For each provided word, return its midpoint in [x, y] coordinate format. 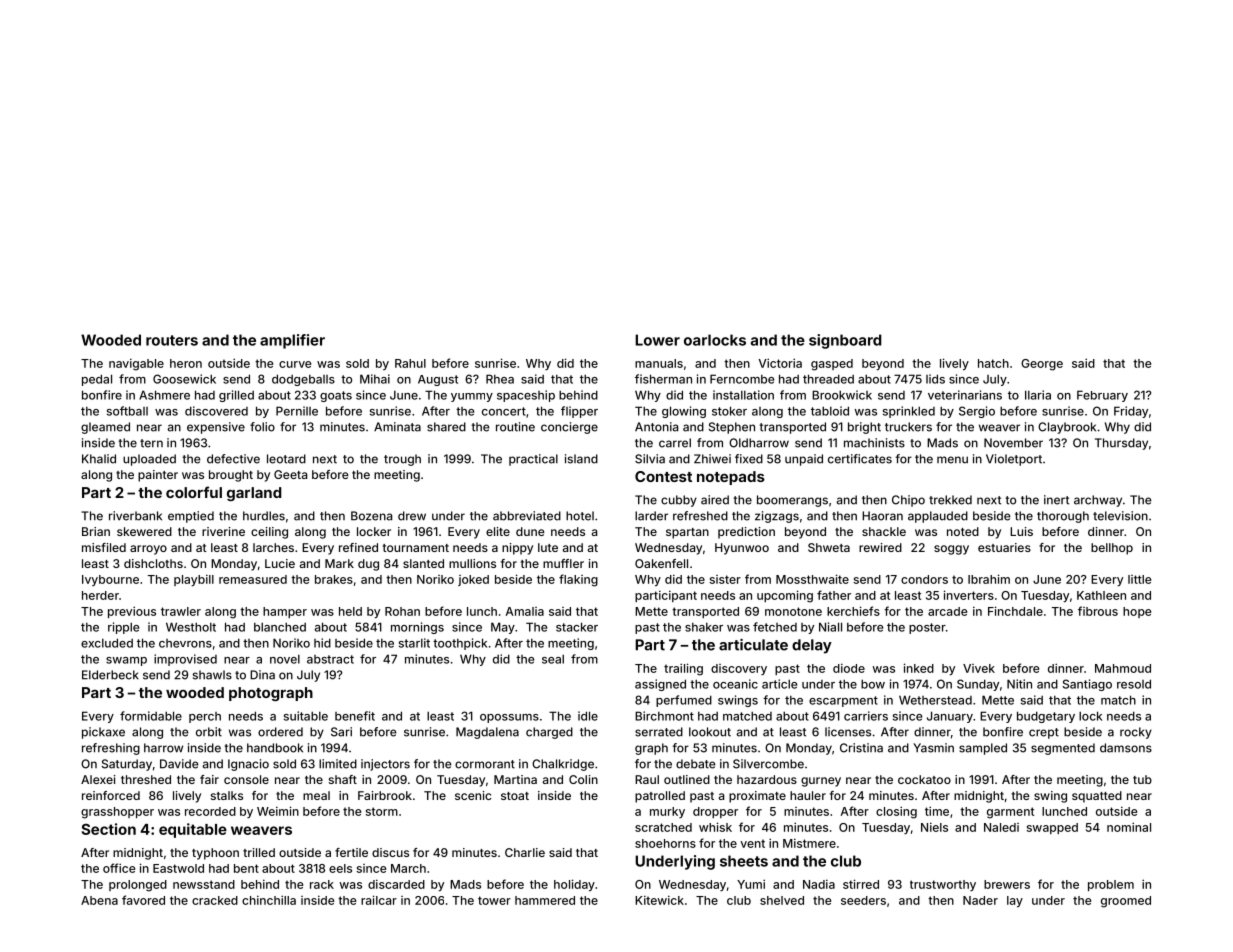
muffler [563, 563]
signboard [845, 341]
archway [1098, 501]
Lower [657, 340]
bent [246, 868]
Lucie [280, 563]
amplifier [292, 341]
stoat [515, 796]
